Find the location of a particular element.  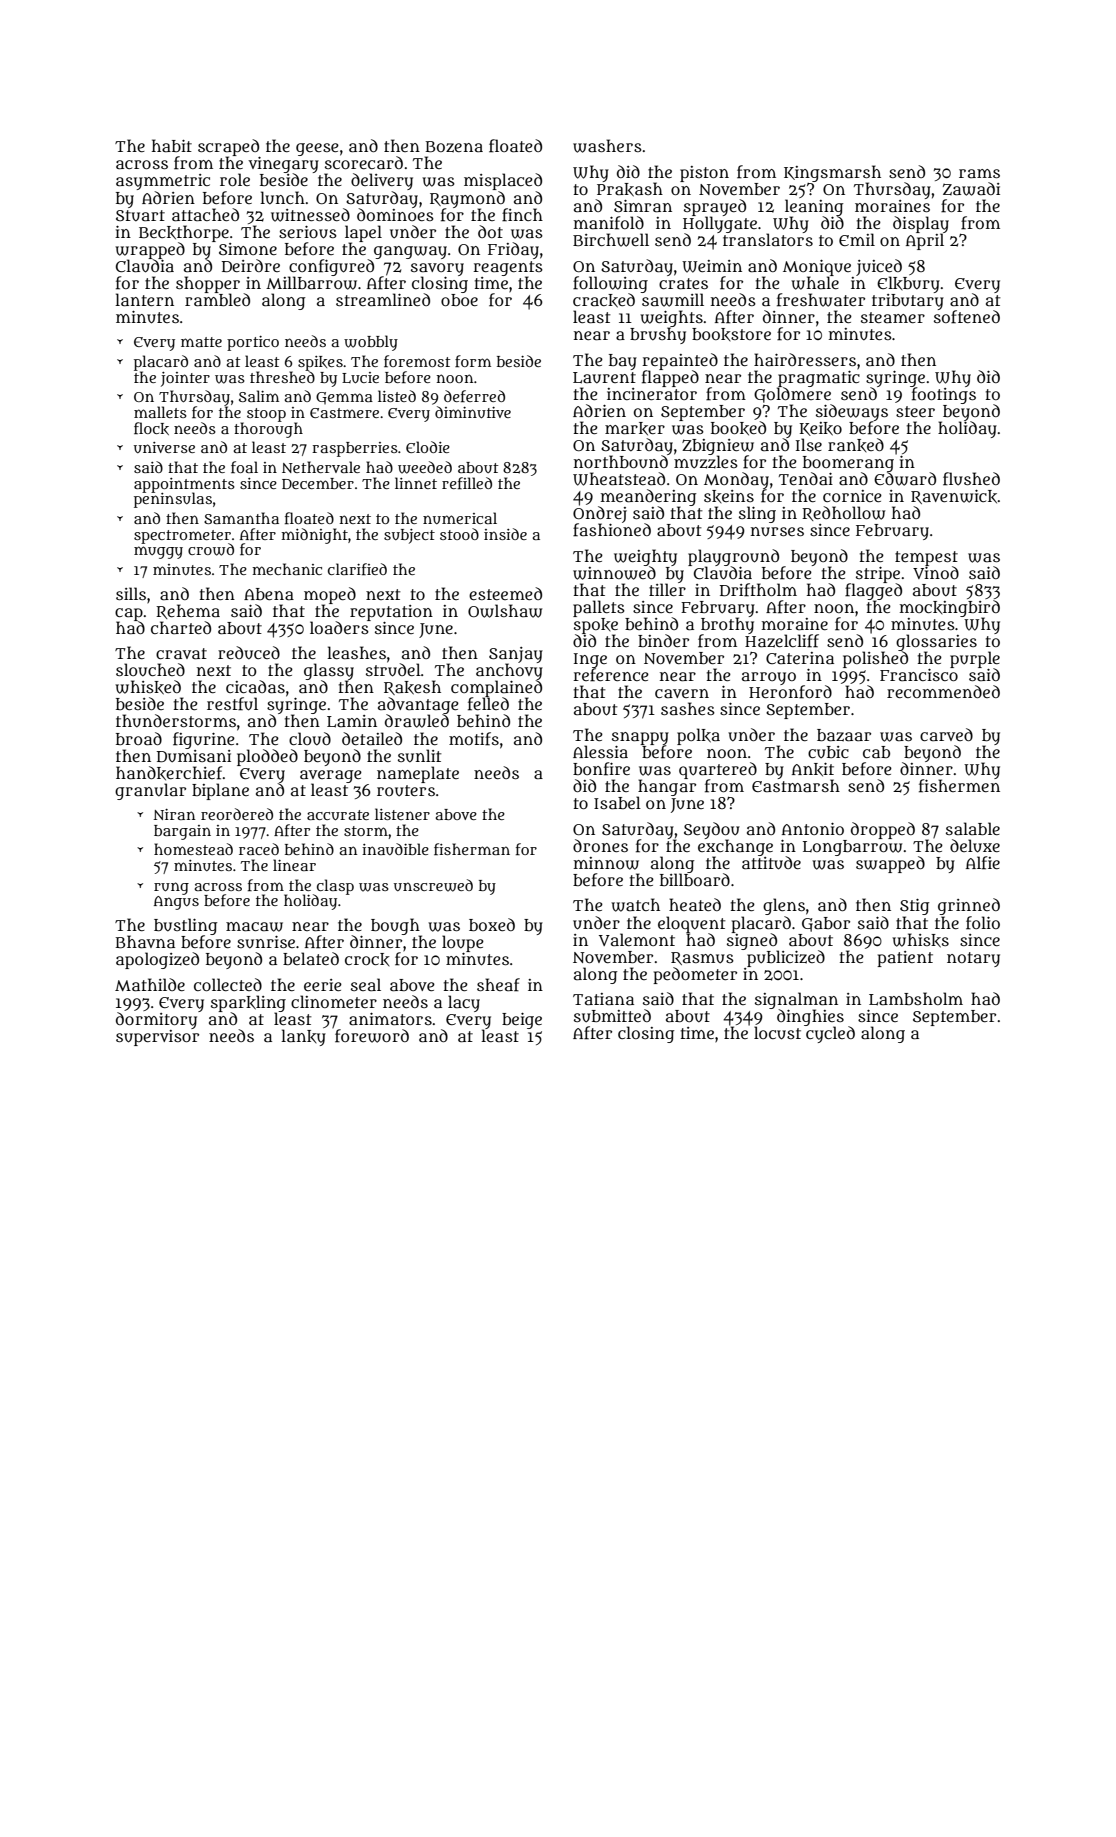

supervisor is located at coordinates (157, 1038).
